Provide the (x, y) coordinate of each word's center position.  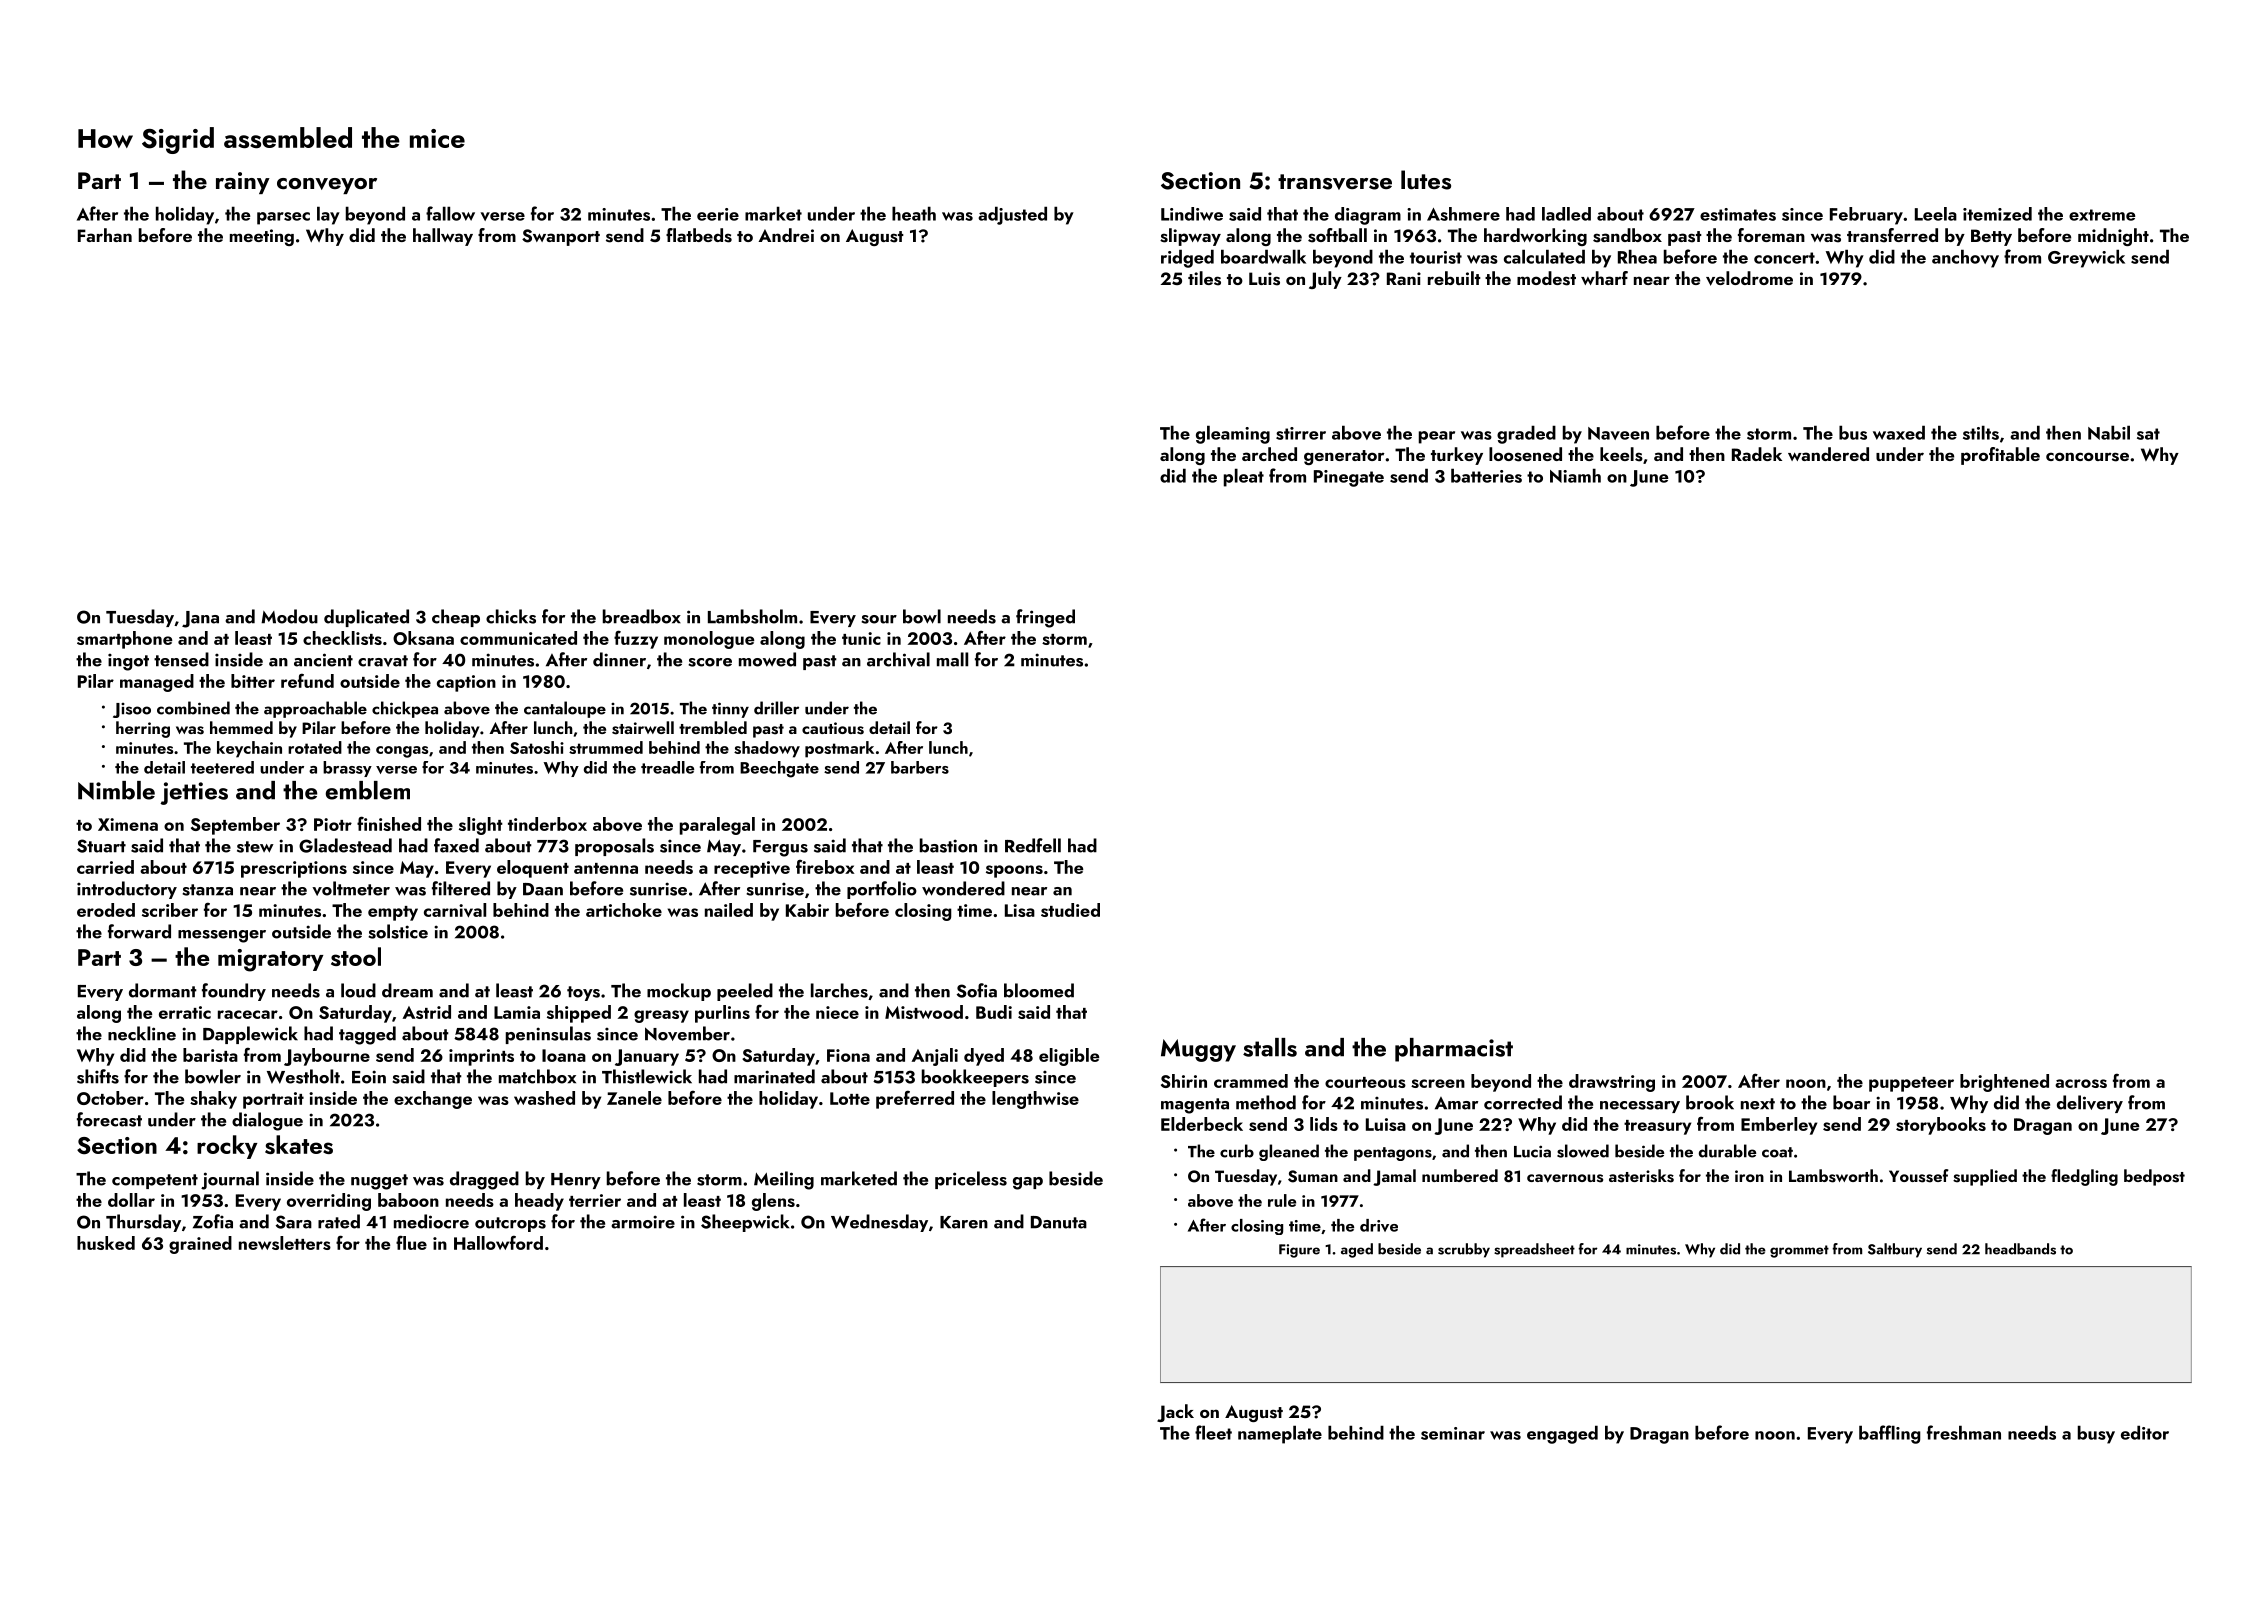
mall (952, 659)
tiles (1204, 278)
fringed (1045, 618)
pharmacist (1454, 1050)
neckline (142, 1033)
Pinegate (1349, 478)
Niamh (1575, 475)
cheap (456, 618)
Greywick (2086, 258)
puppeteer (1911, 1084)
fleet (1213, 1432)
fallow (450, 213)
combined (193, 708)
